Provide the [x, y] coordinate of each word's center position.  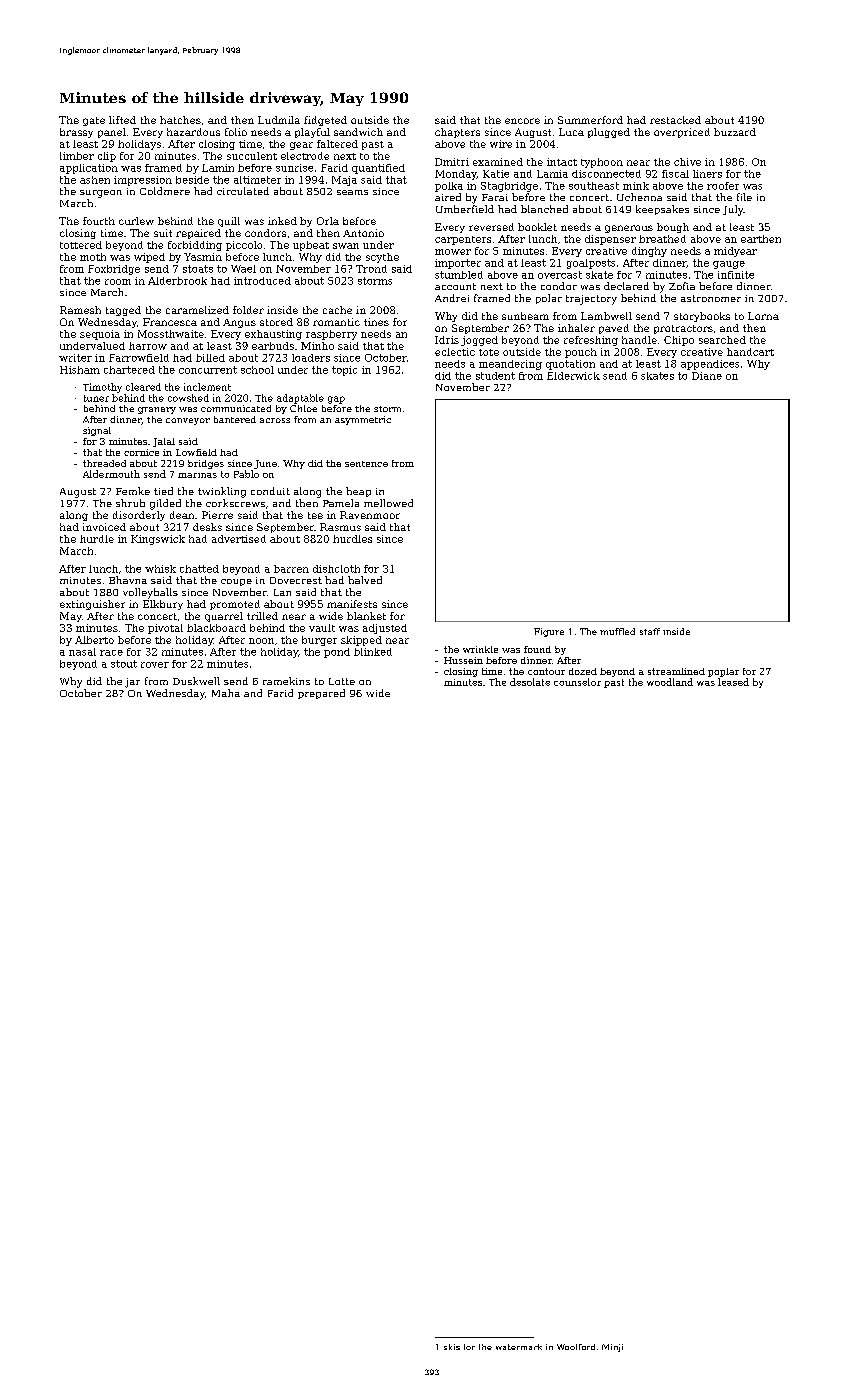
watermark [519, 1347]
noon [261, 641]
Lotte [342, 681]
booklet [537, 227]
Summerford [590, 120]
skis [452, 1347]
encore [522, 121]
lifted [122, 120]
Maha [226, 693]
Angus [239, 323]
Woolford [576, 1347]
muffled [617, 631]
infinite [736, 275]
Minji [612, 1348]
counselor [577, 682]
